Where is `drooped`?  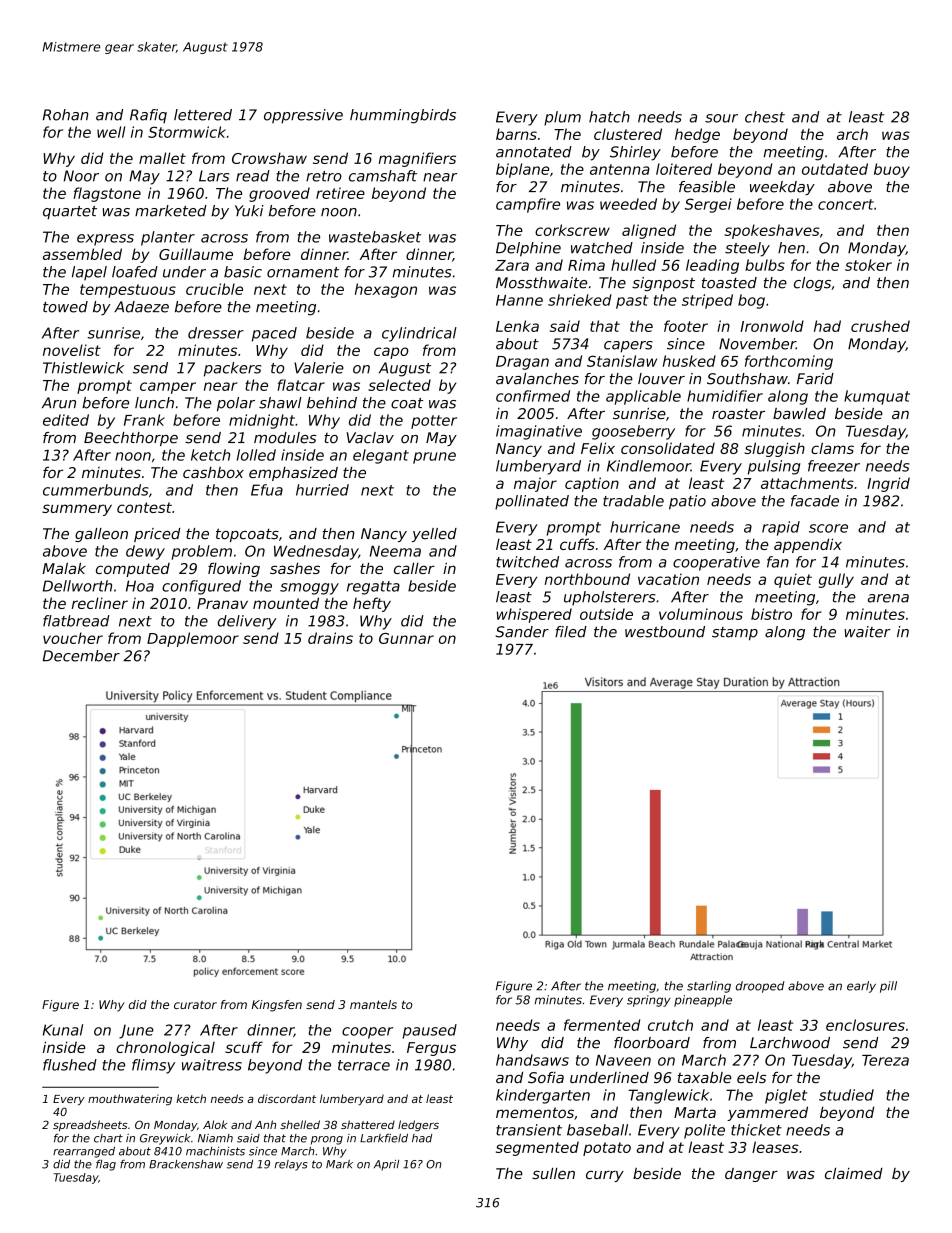
drooped is located at coordinates (760, 987).
